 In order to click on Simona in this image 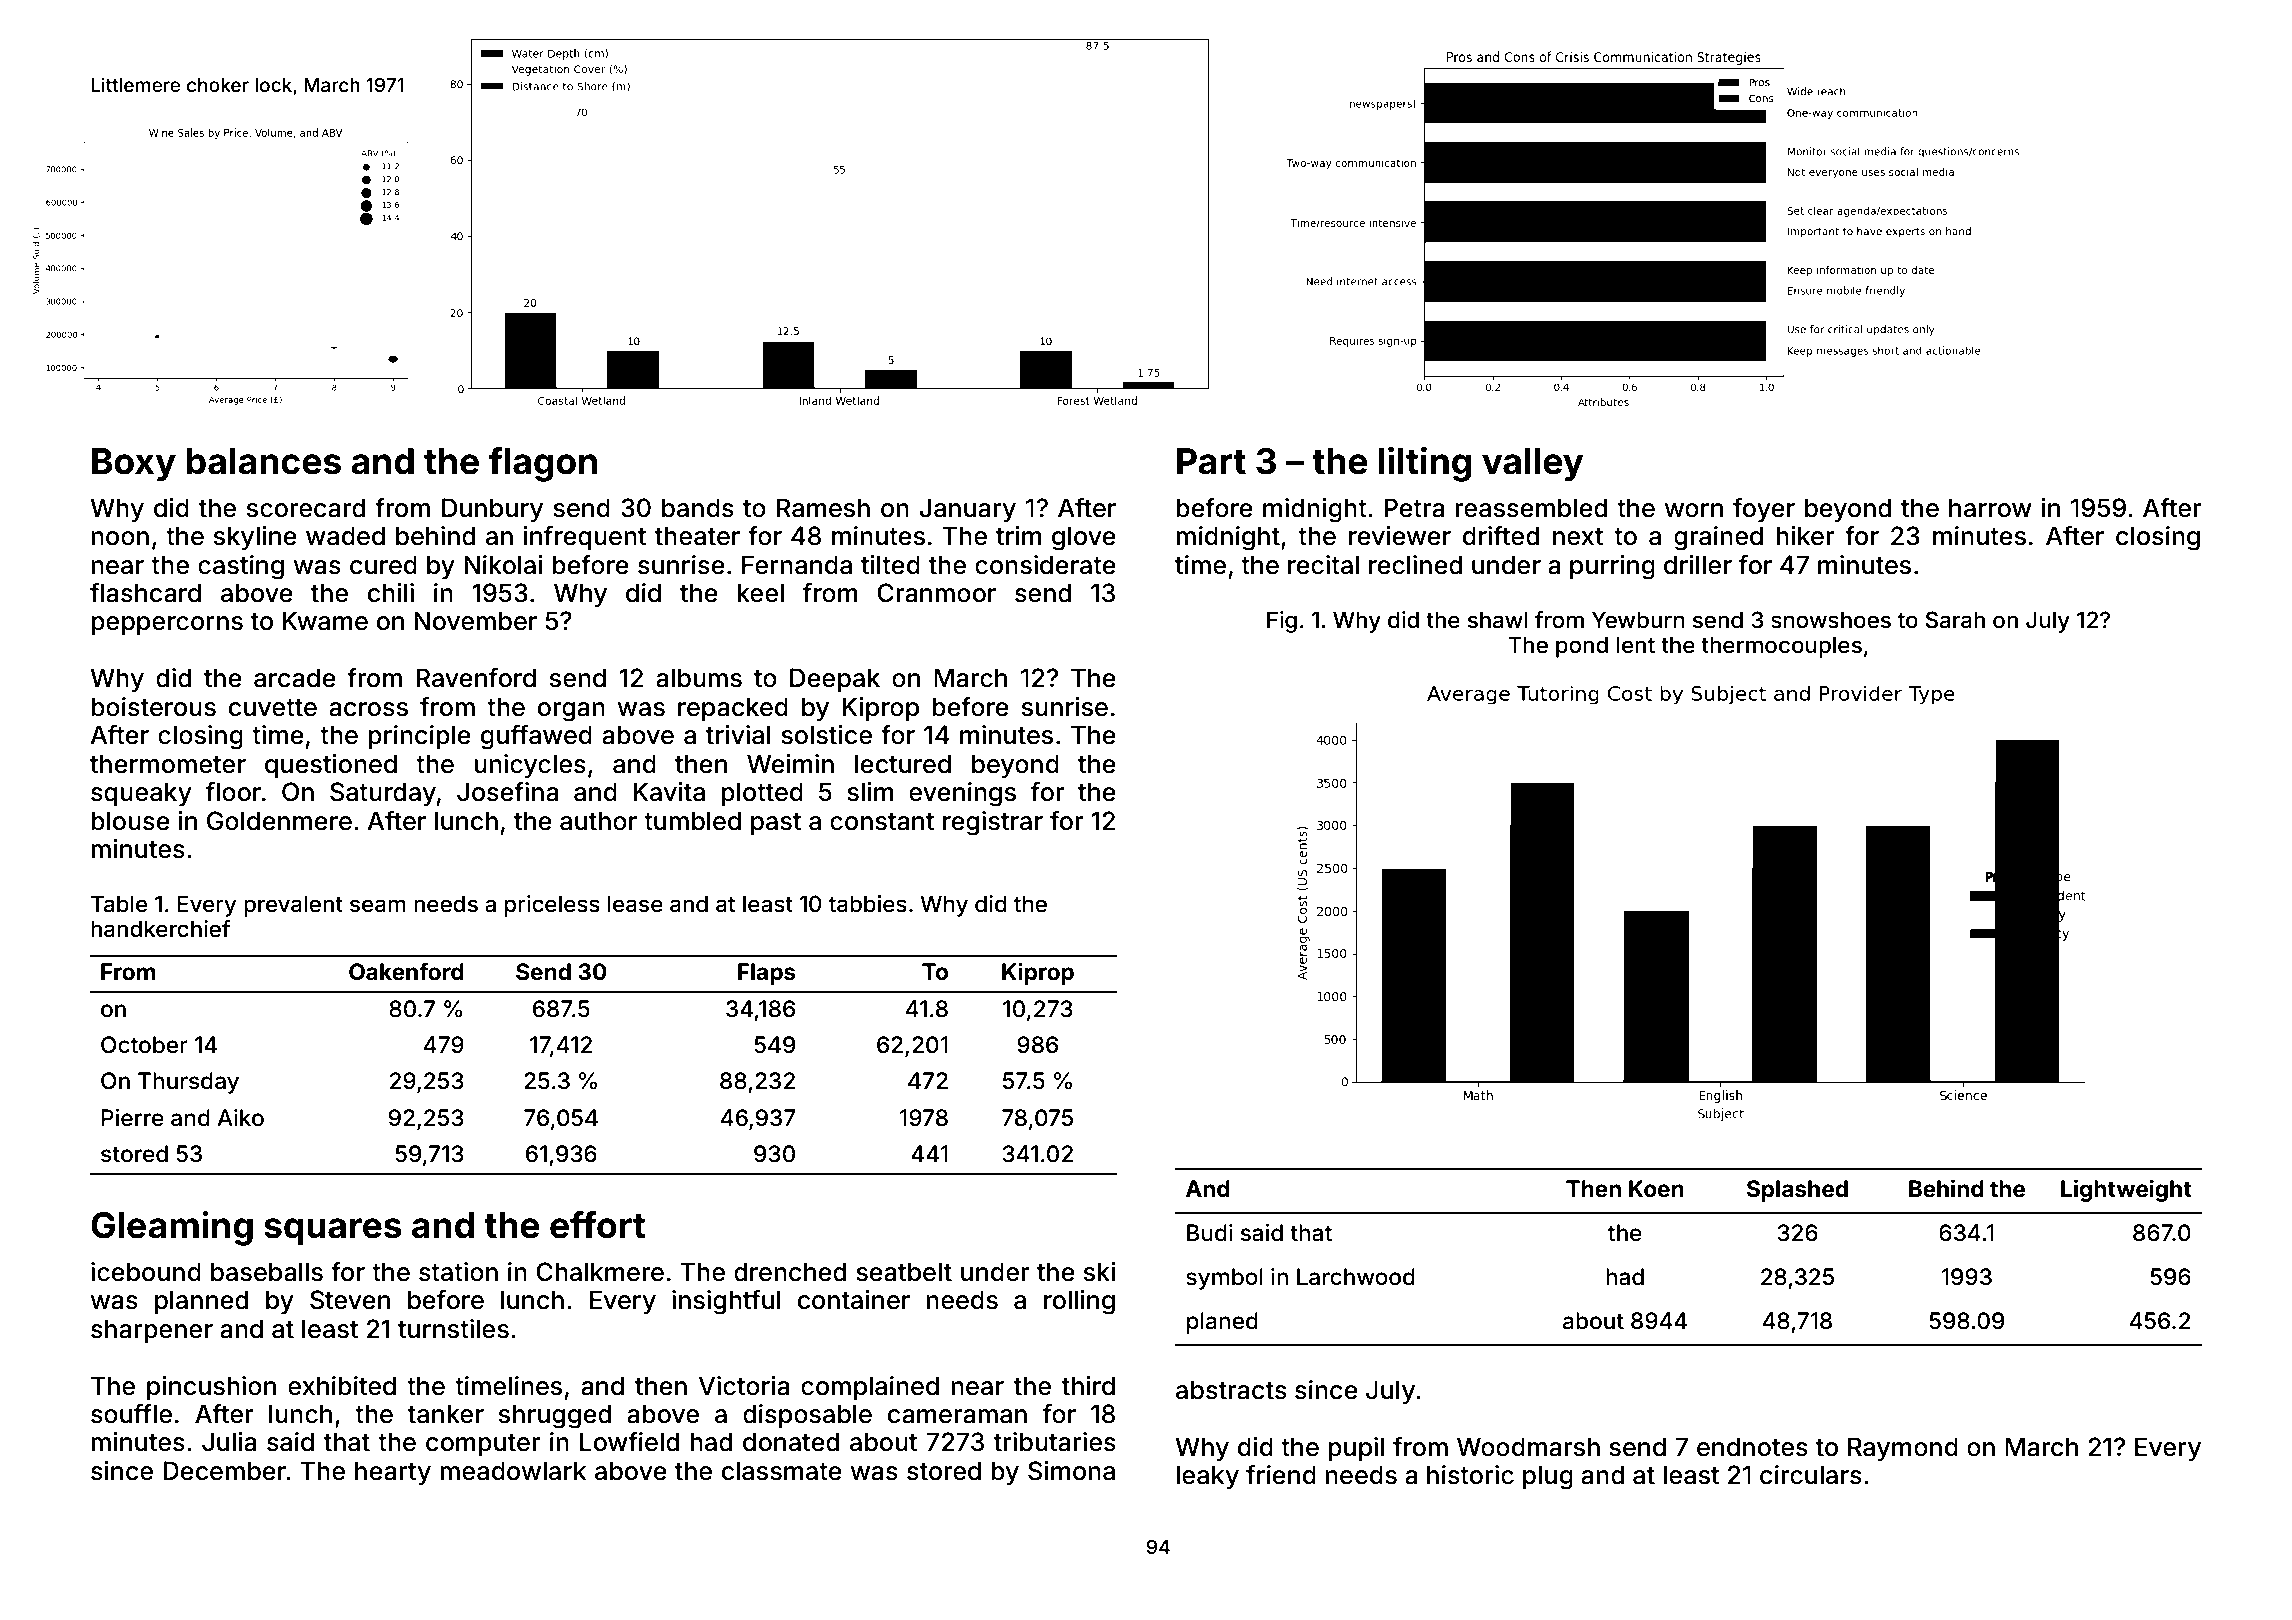, I will do `click(1071, 1471)`.
